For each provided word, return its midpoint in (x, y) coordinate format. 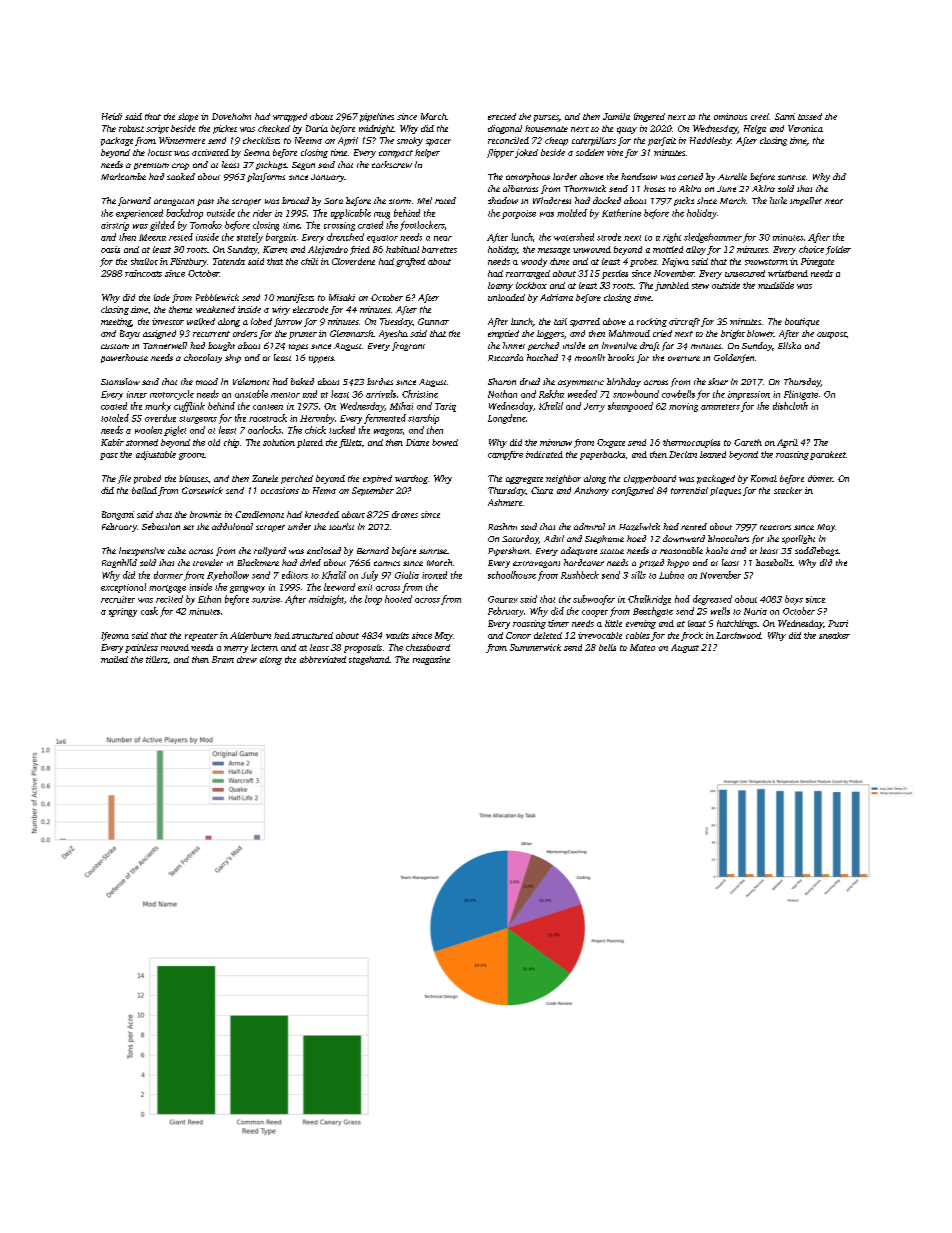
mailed (114, 659)
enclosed (324, 550)
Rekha (551, 394)
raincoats (143, 273)
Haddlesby (710, 141)
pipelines (377, 117)
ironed (434, 575)
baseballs (774, 562)
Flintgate (801, 395)
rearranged (528, 274)
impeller (806, 201)
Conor (518, 635)
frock (692, 636)
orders (245, 333)
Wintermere (182, 140)
